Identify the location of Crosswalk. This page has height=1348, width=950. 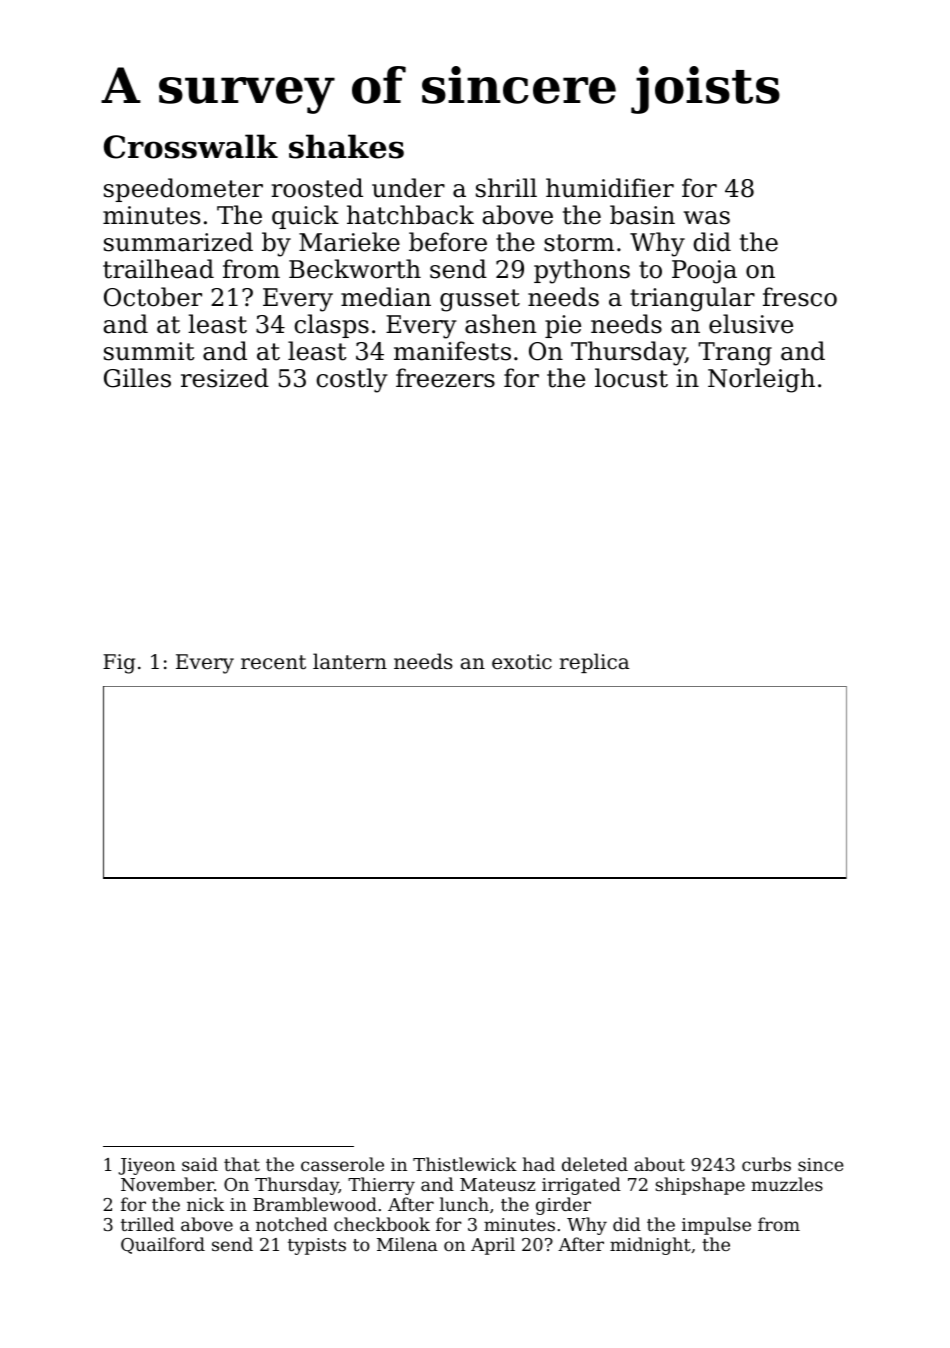
(191, 146).
